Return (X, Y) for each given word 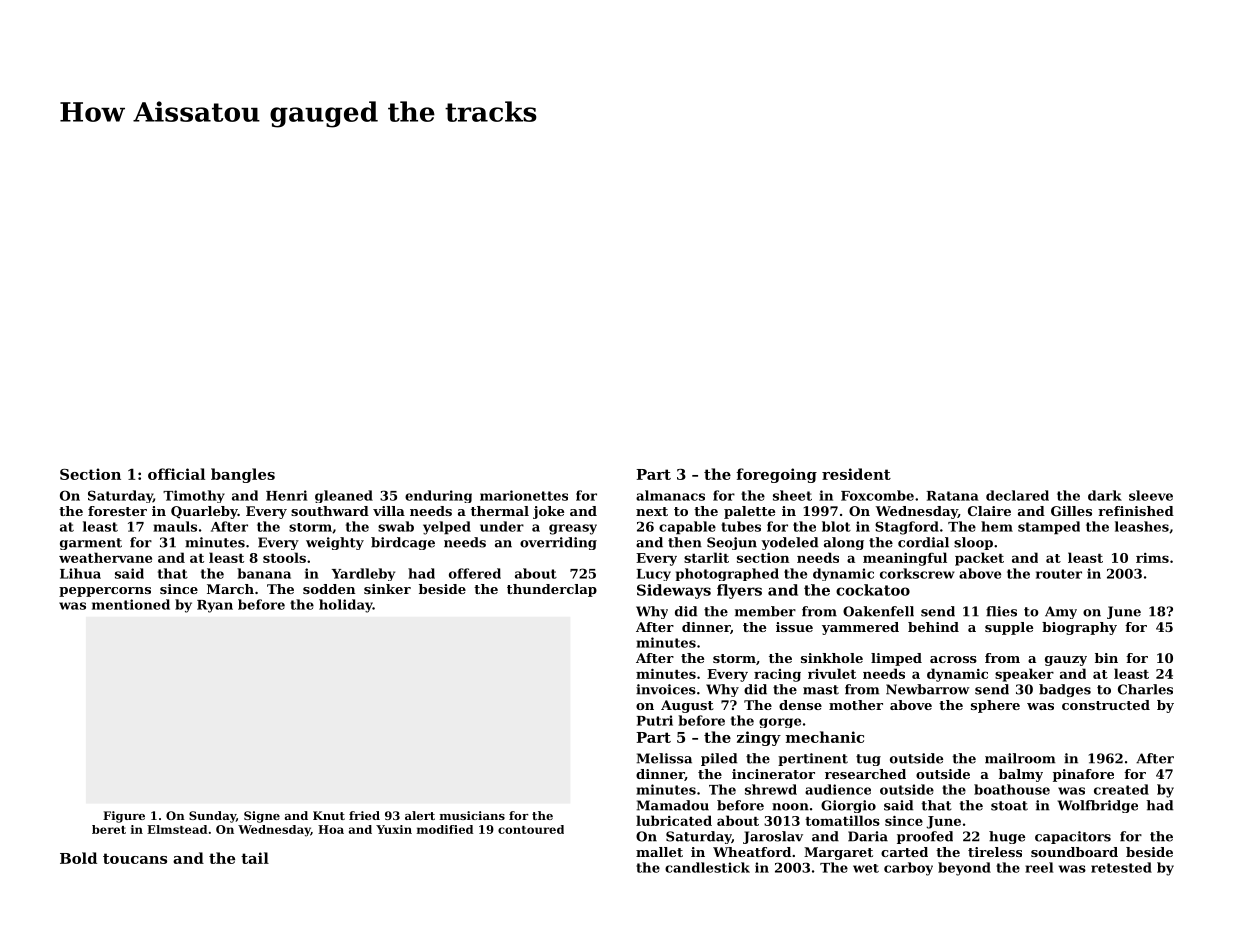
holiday (346, 606)
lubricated (674, 820)
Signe (262, 817)
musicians (472, 815)
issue (794, 627)
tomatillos (842, 820)
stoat (1009, 806)
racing (777, 675)
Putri (655, 720)
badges (1065, 690)
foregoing (776, 475)
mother (856, 705)
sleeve (1151, 495)
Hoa (331, 829)
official (176, 474)
